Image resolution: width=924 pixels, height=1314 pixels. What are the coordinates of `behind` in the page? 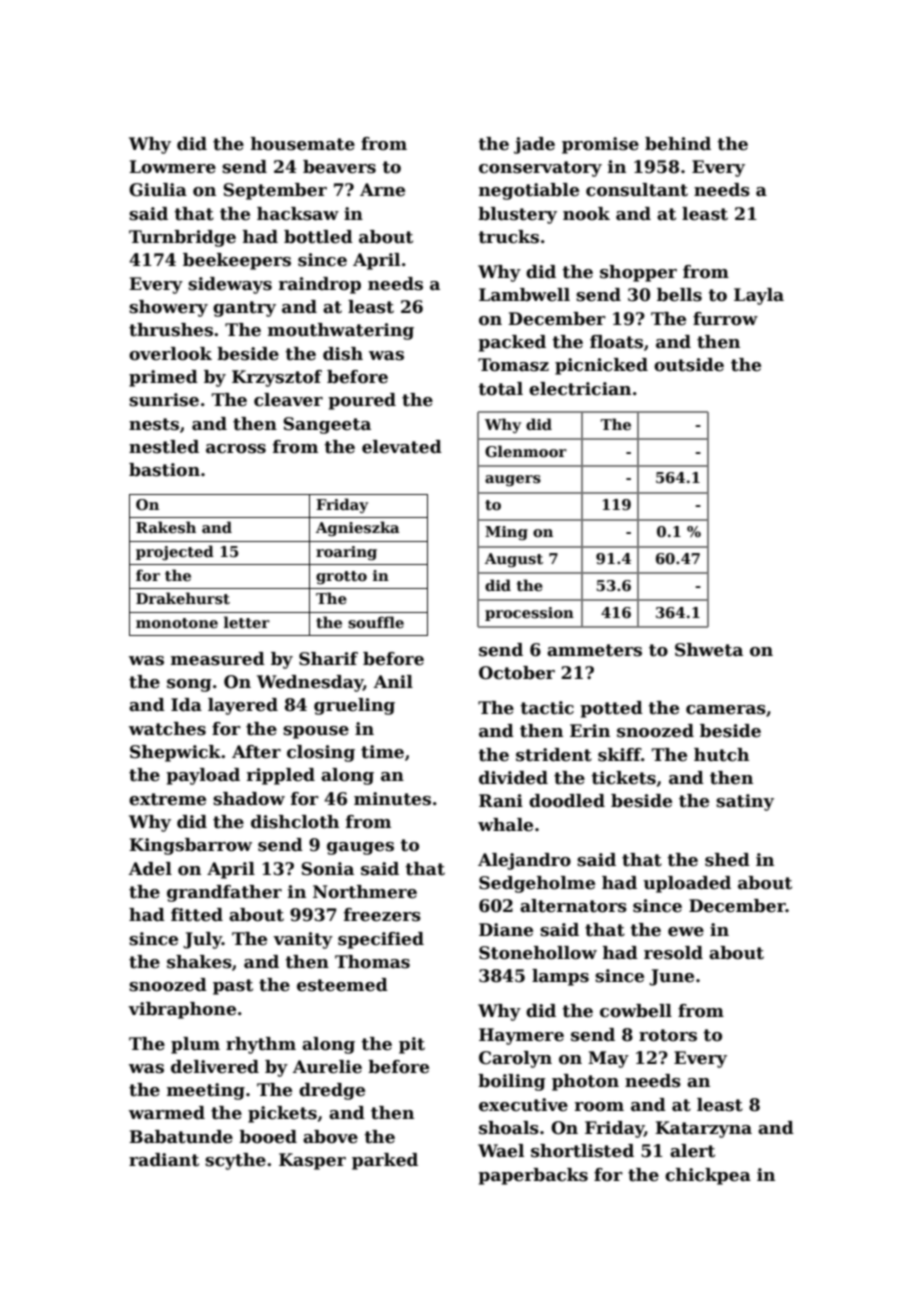 It's located at (678, 144).
